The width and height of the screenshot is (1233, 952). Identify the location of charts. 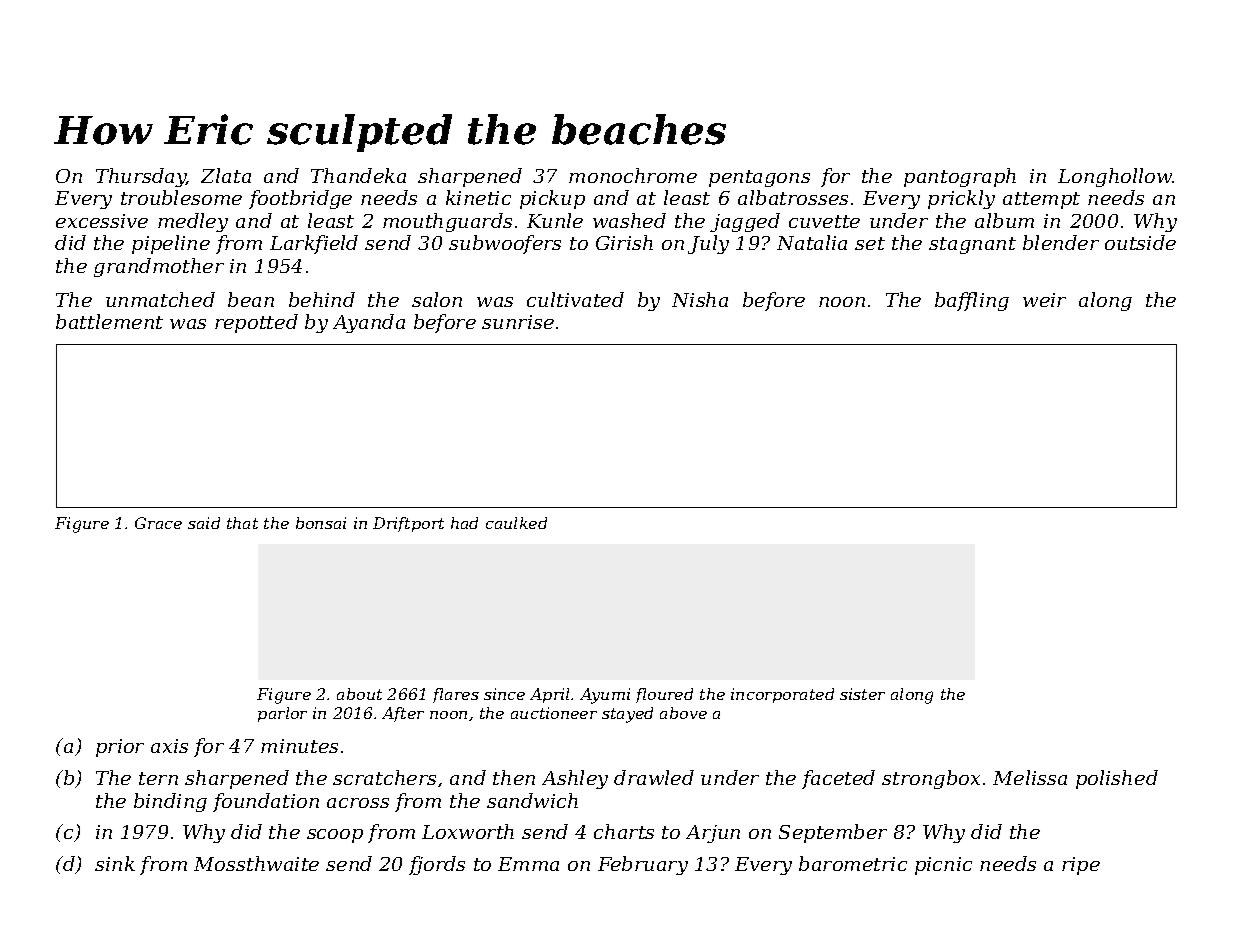
(624, 831).
